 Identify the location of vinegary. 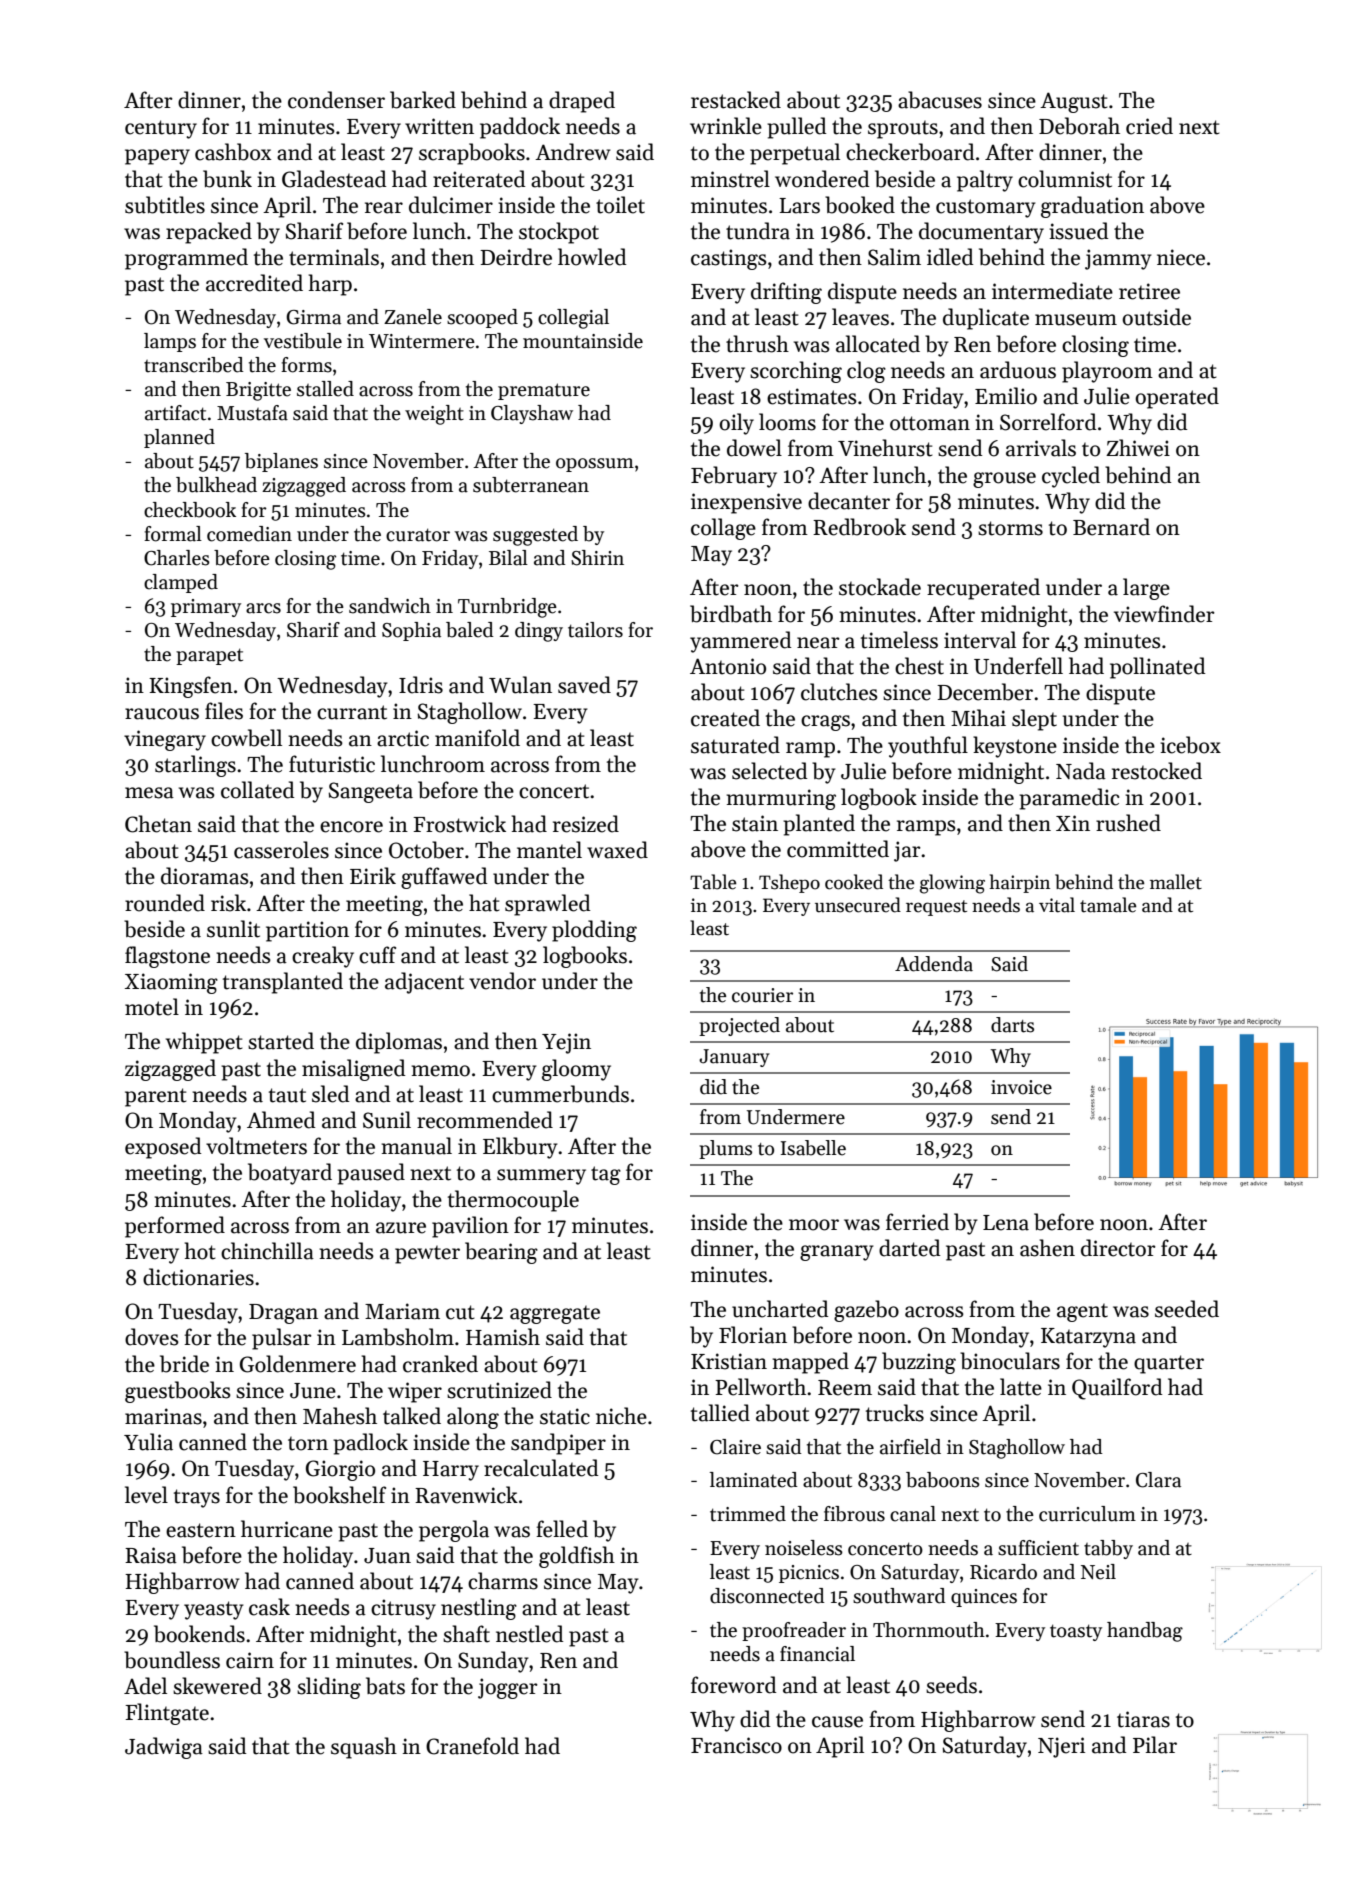
(165, 740).
